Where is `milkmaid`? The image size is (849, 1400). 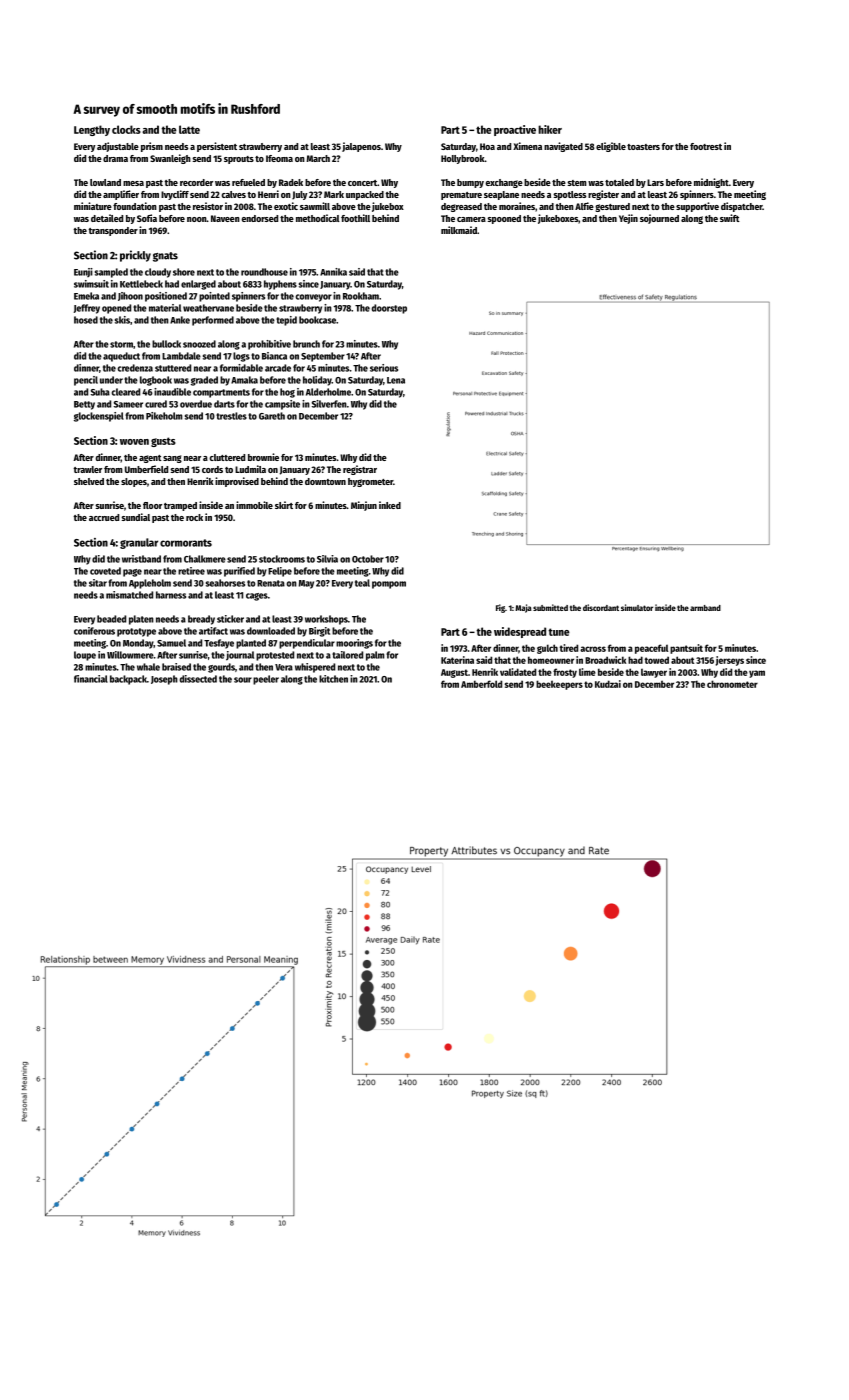 milkmaid is located at coordinates (459, 230).
